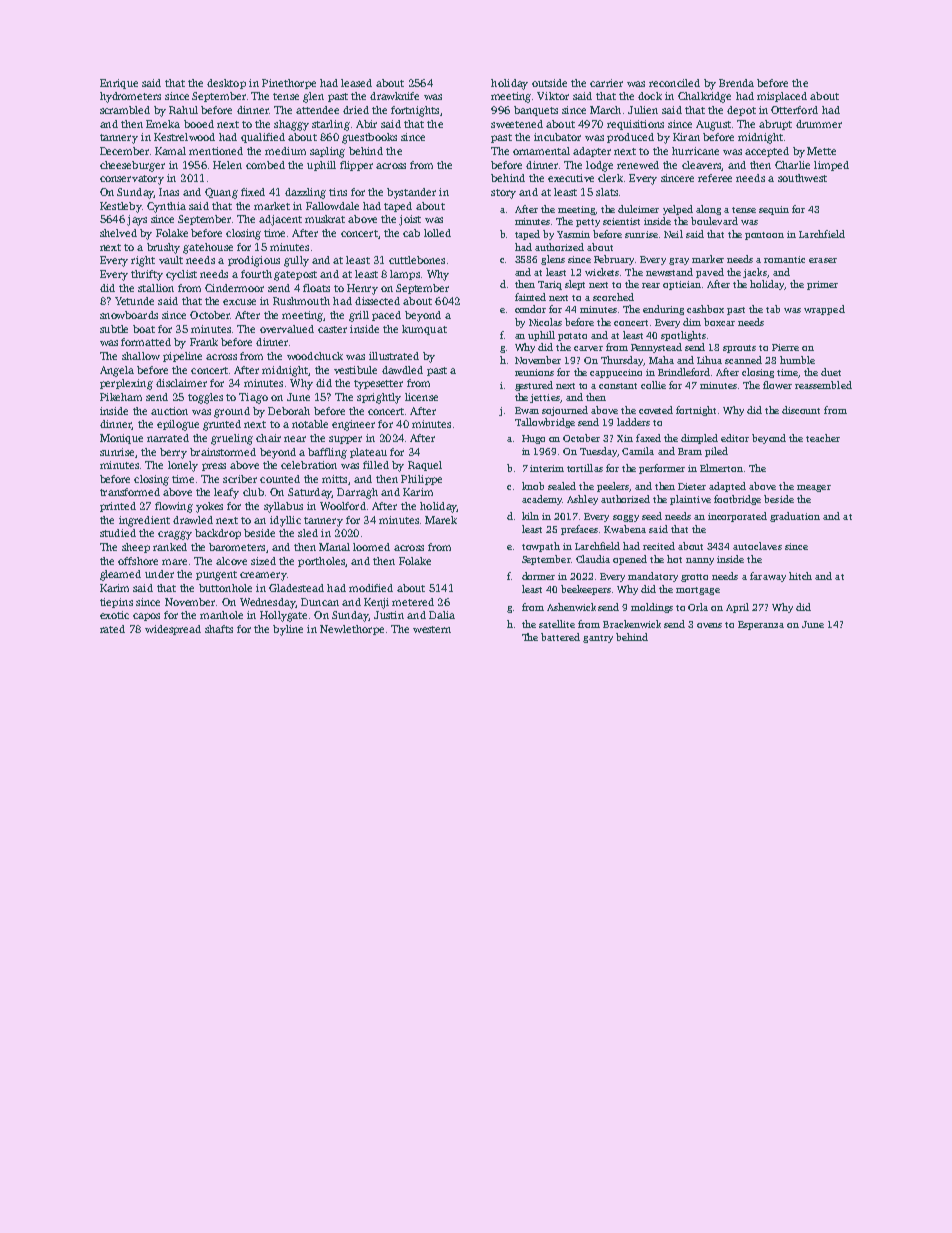 This screenshot has width=952, height=1233. Describe the element at coordinates (824, 310) in the screenshot. I see `wrapped` at that location.
